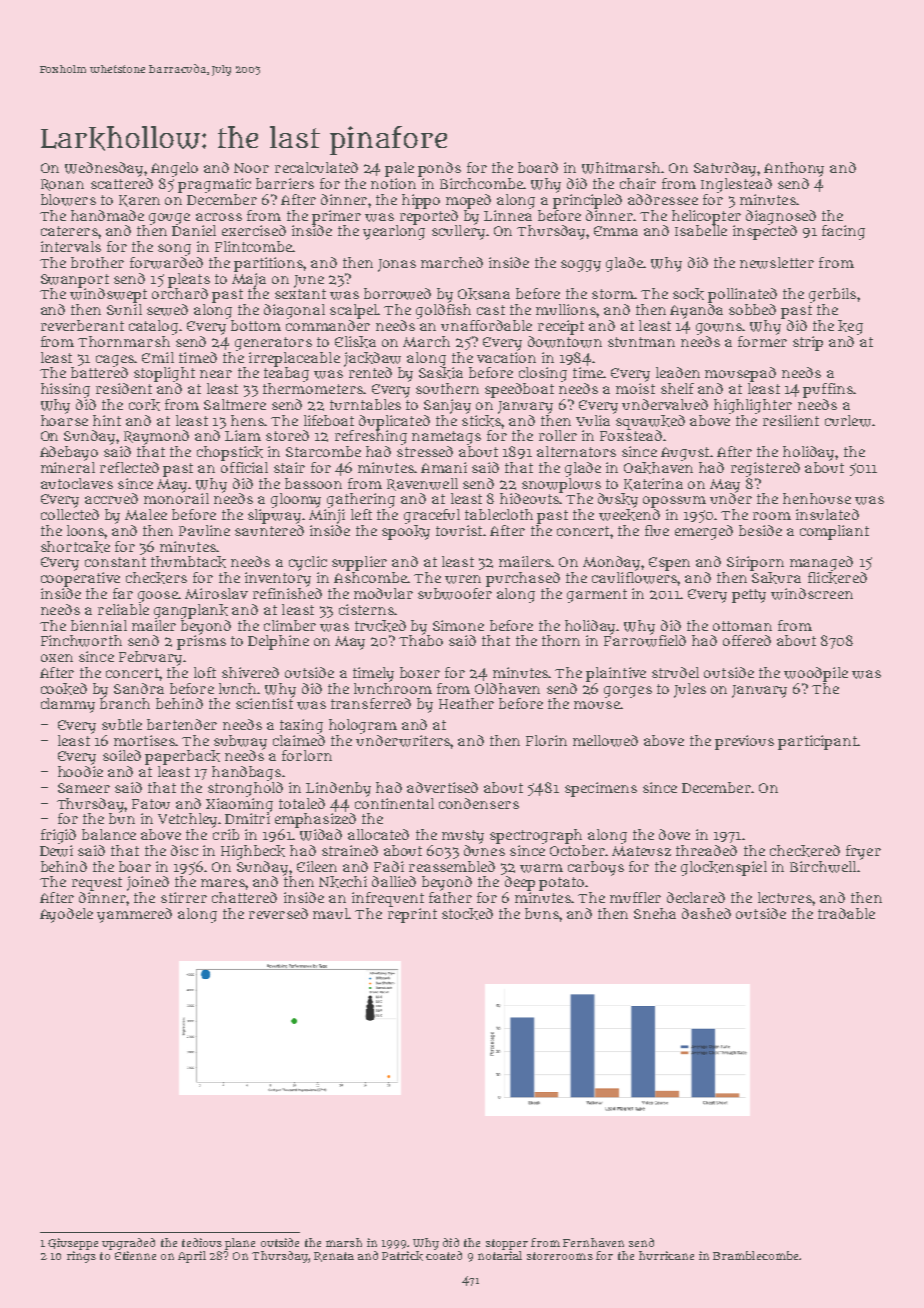  I want to click on Simone, so click(458, 625).
